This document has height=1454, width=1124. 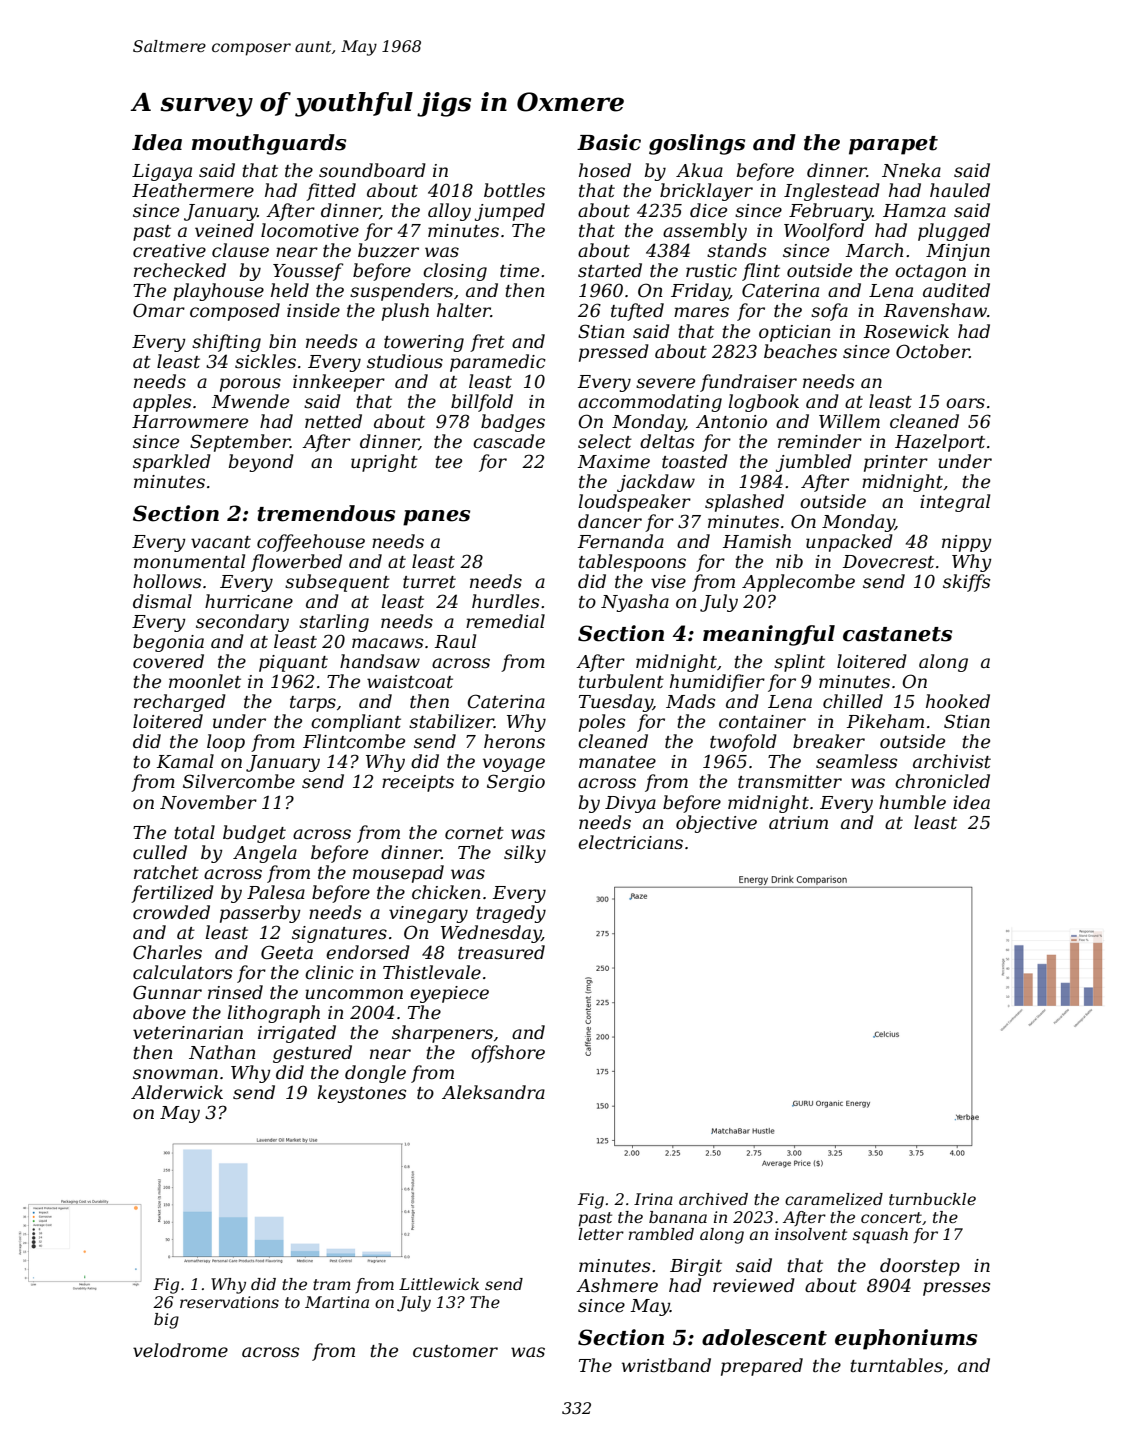 I want to click on select, so click(x=605, y=441).
